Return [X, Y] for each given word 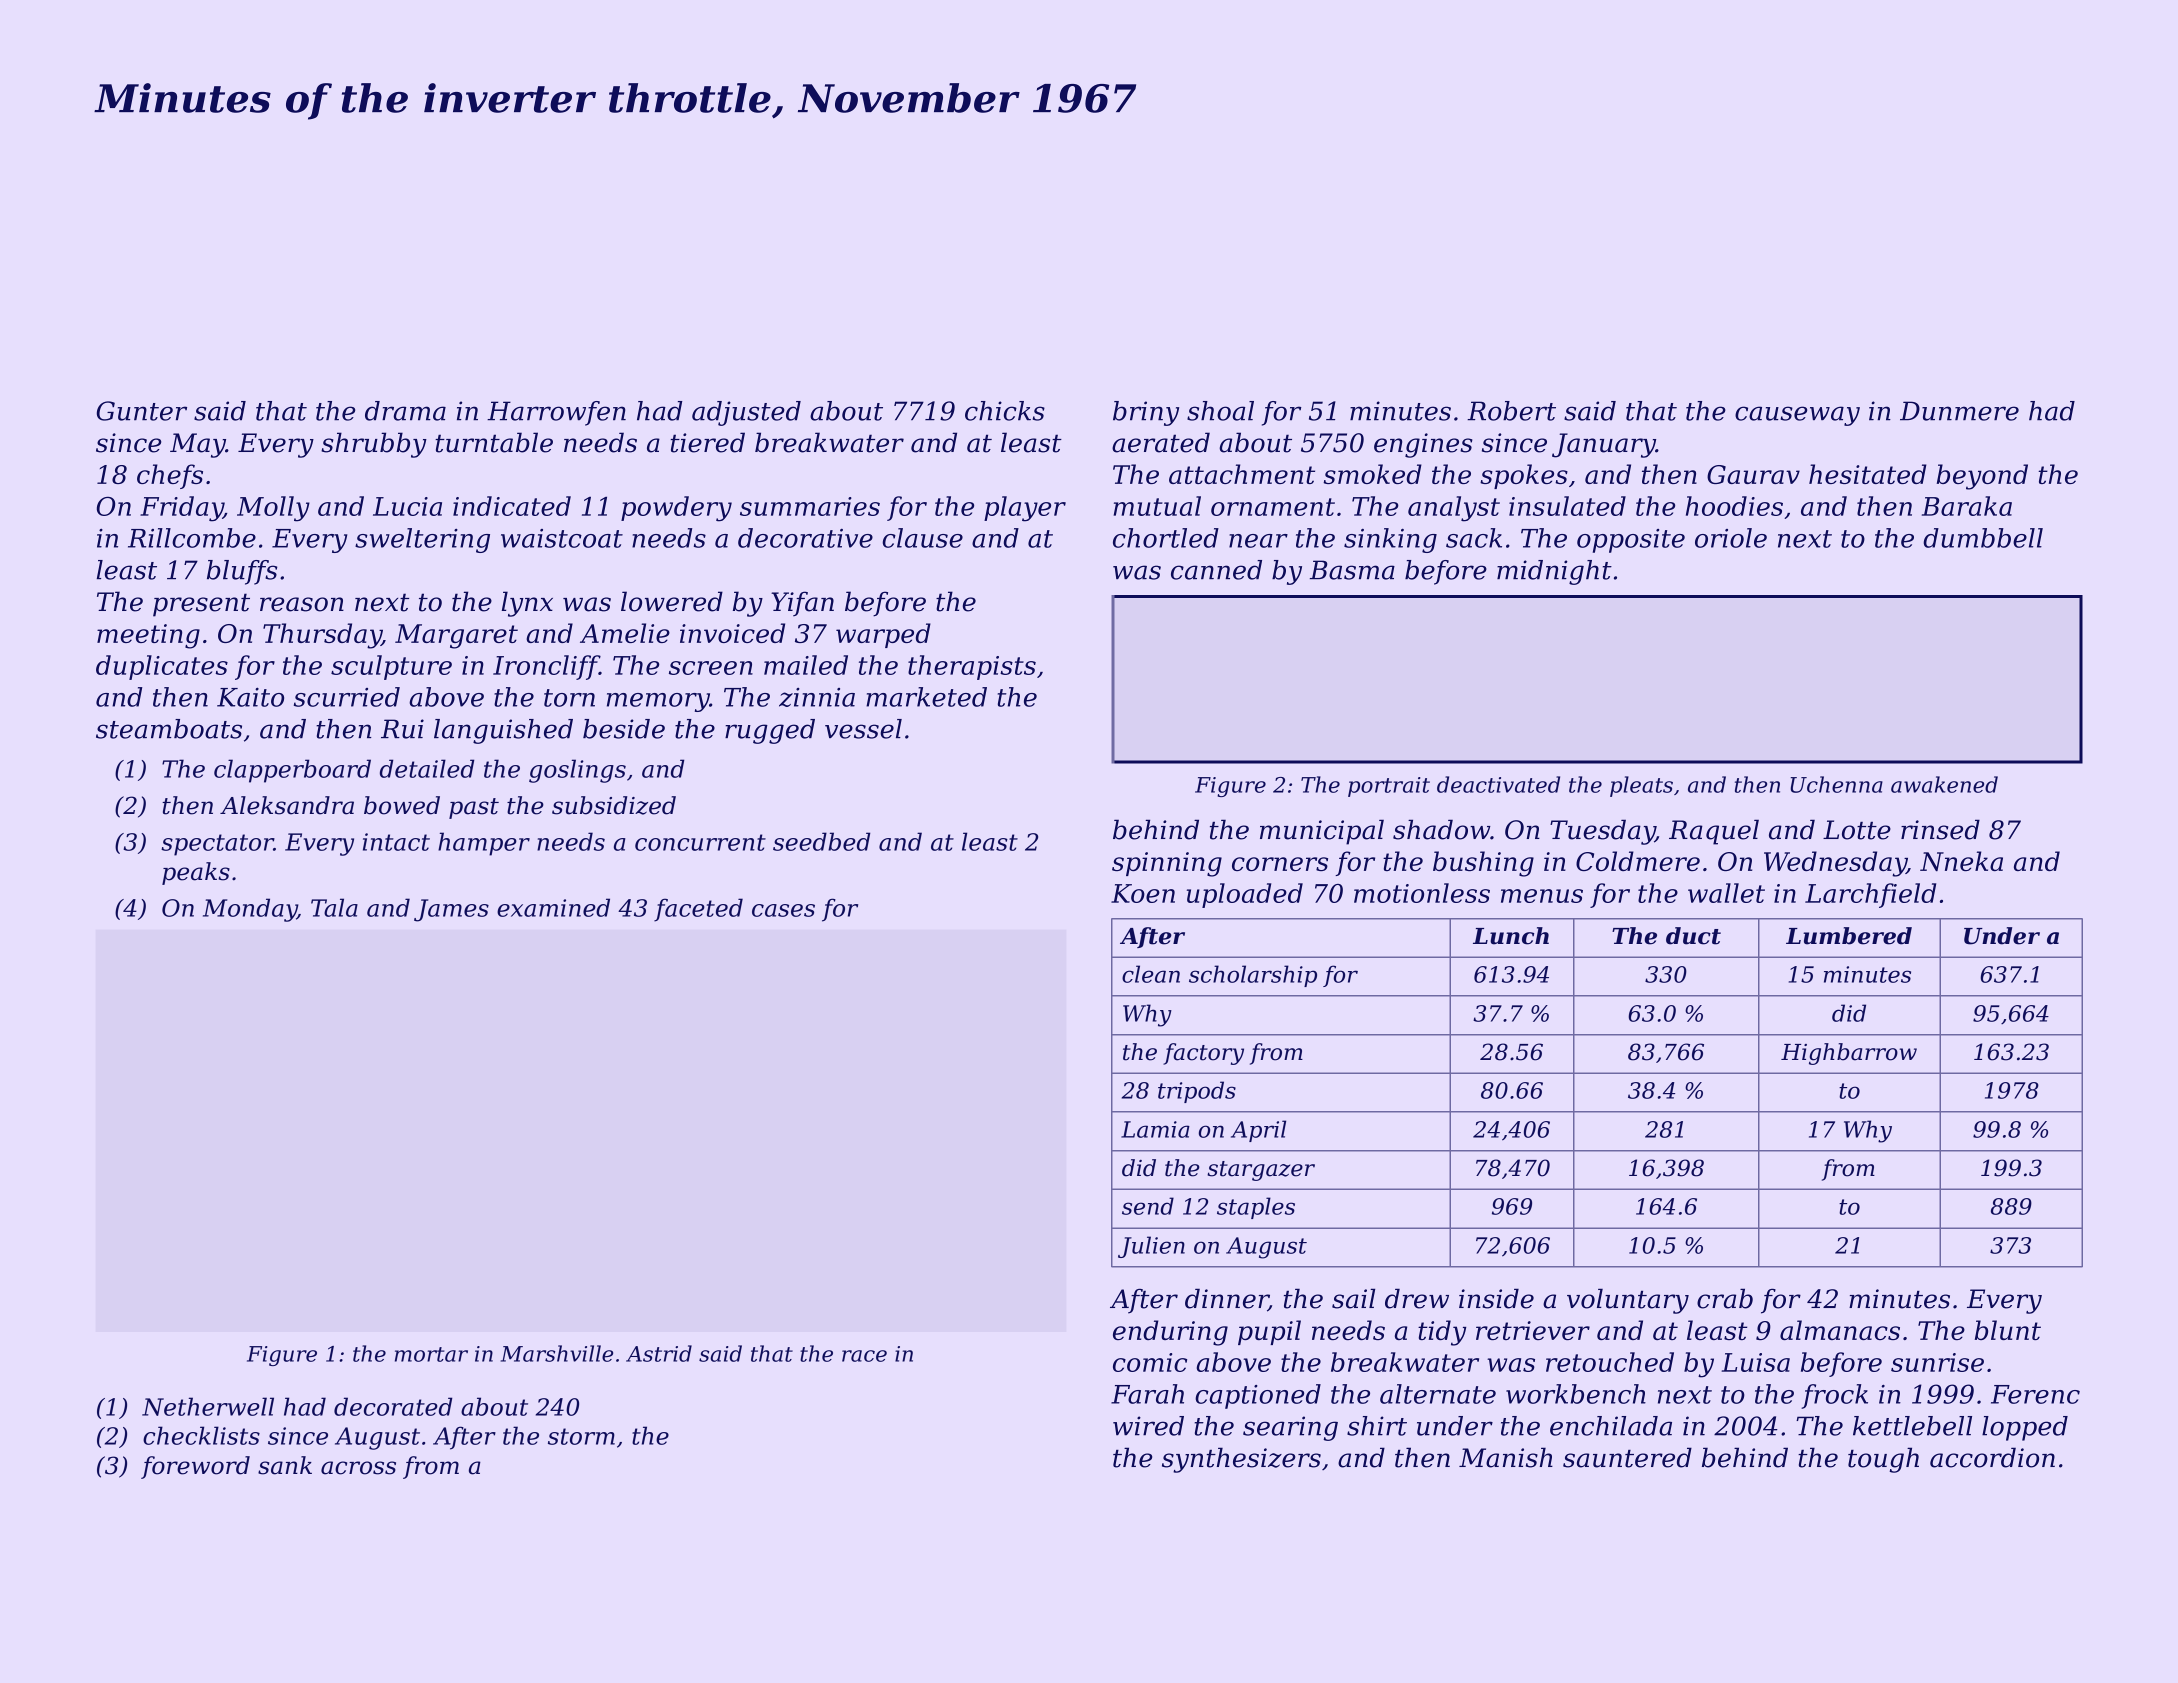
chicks [1005, 411]
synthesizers [1241, 1460]
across [358, 1468]
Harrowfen [556, 413]
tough [1883, 1460]
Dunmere [1959, 411]
